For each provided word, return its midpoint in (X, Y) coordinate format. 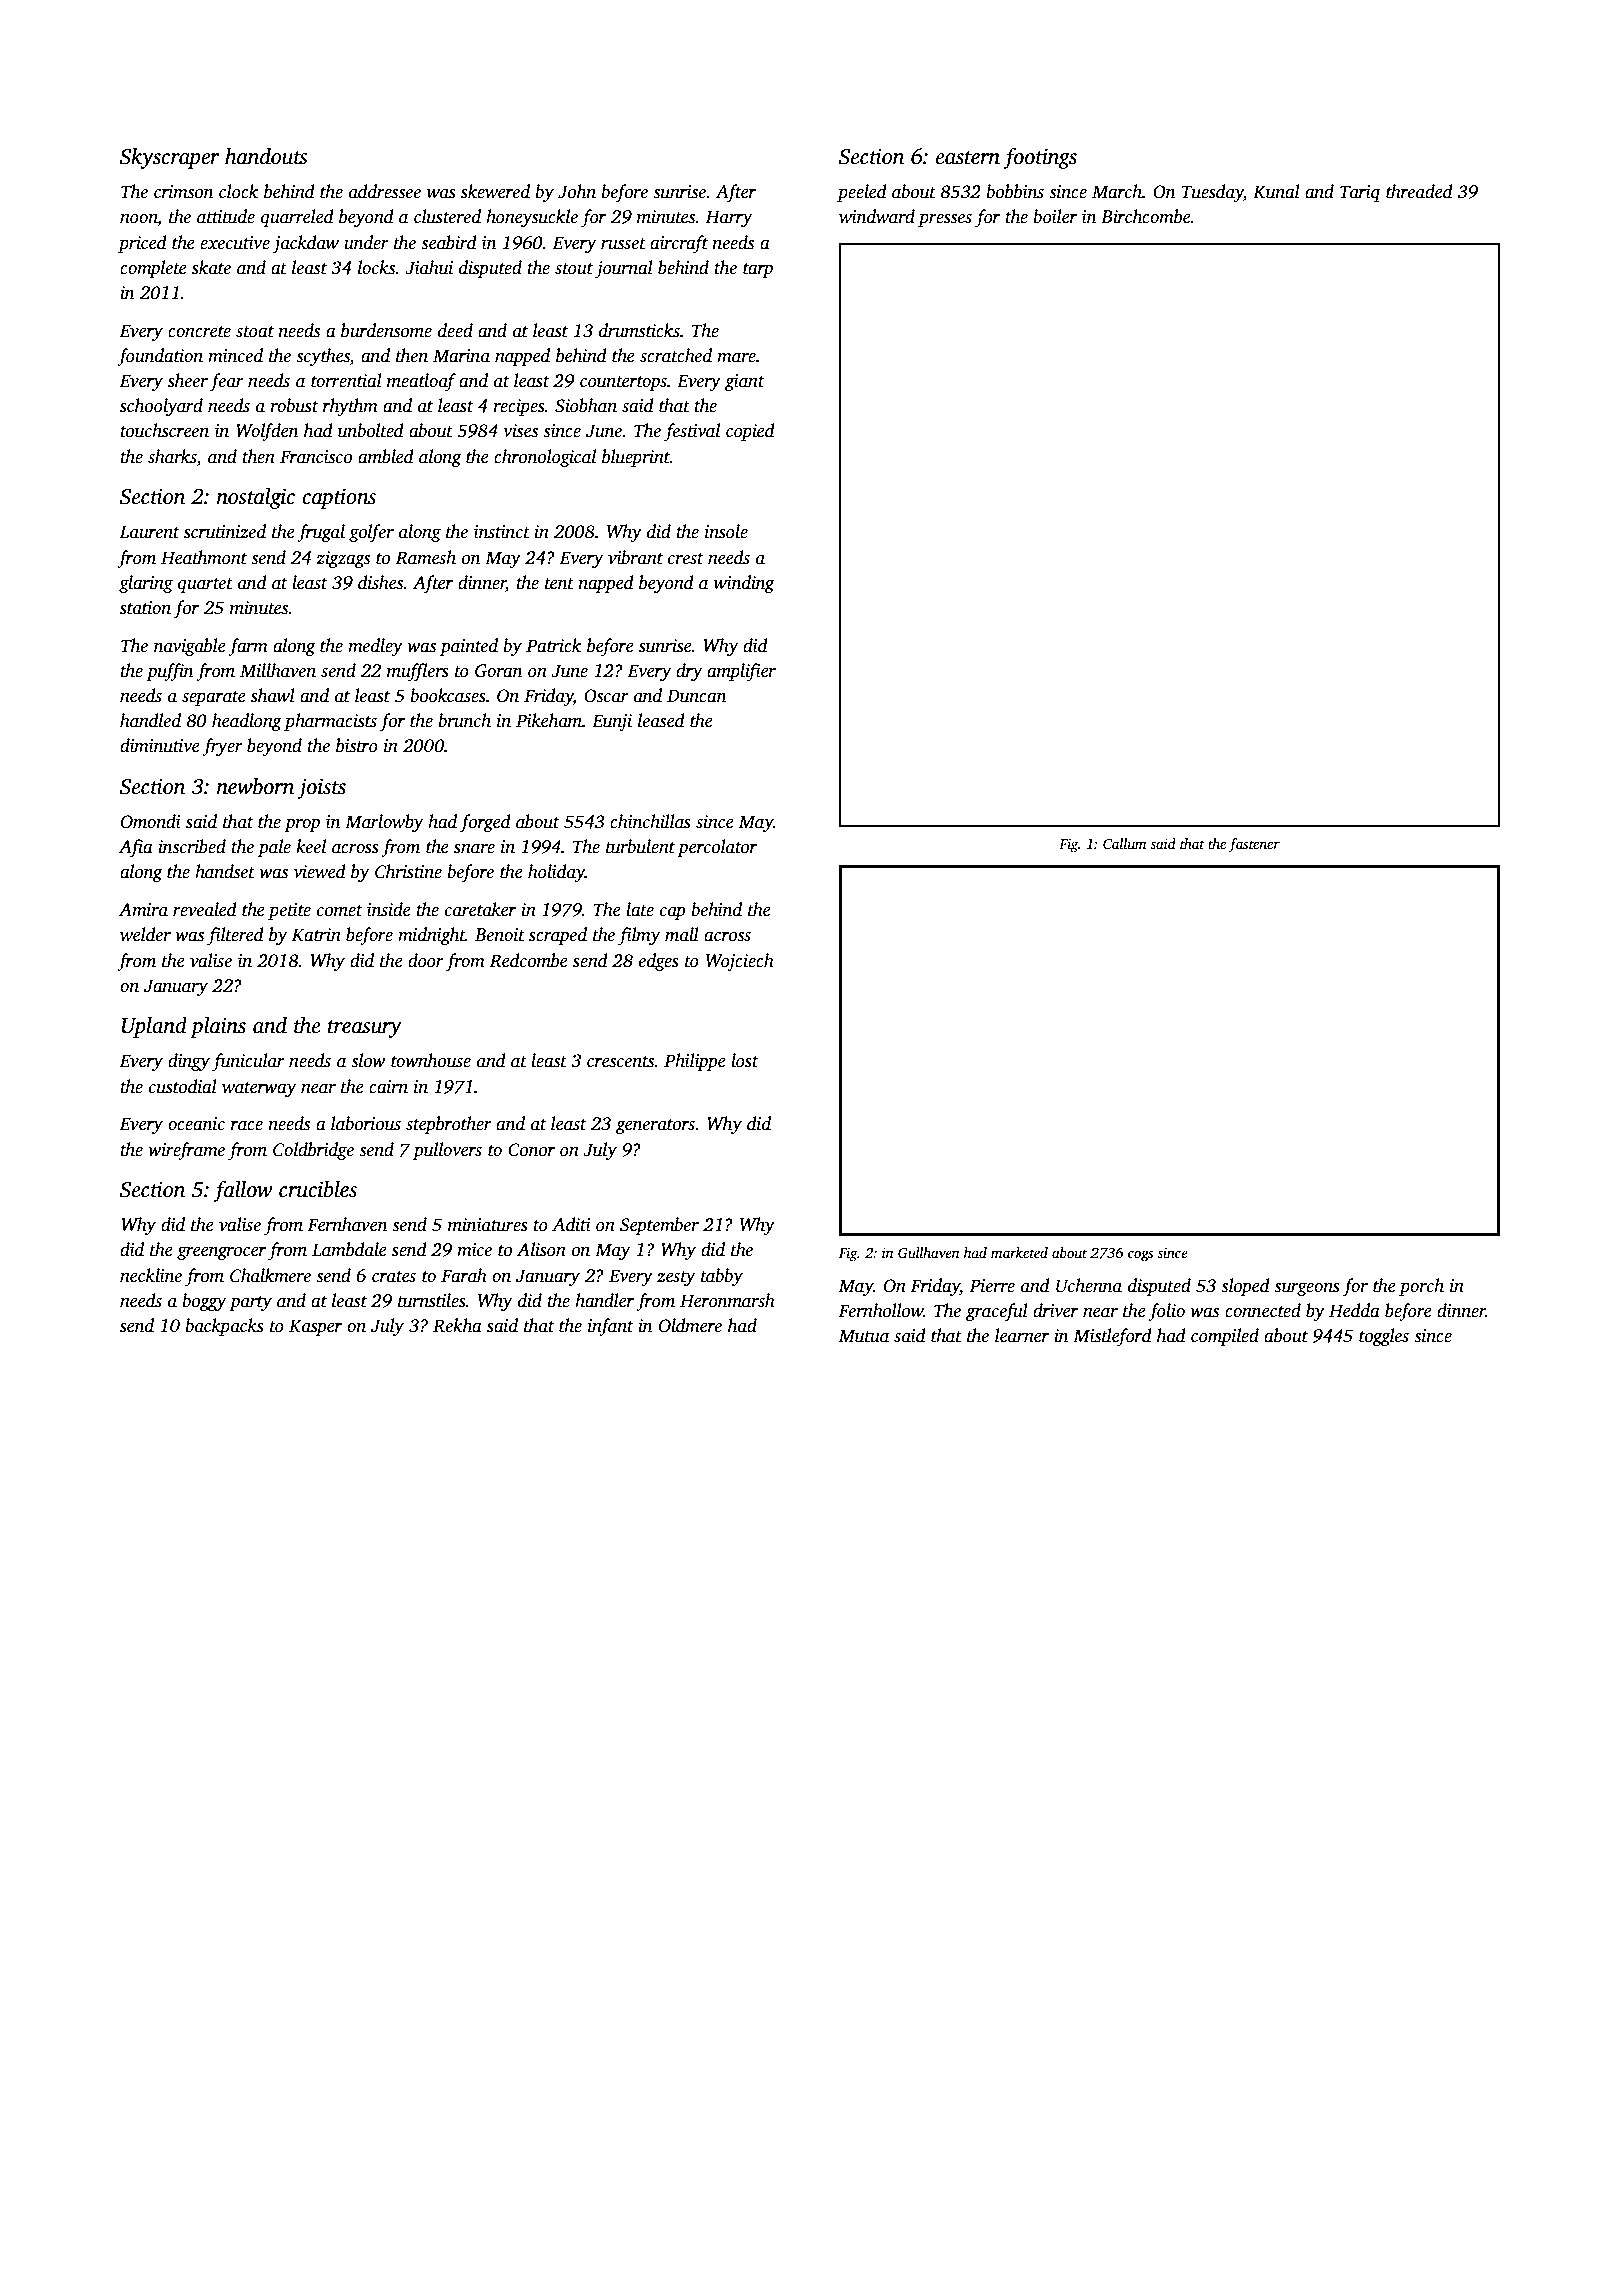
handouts (266, 156)
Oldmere (690, 1325)
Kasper (315, 1327)
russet (623, 244)
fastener (1254, 845)
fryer (222, 747)
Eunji (612, 722)
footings (1040, 158)
